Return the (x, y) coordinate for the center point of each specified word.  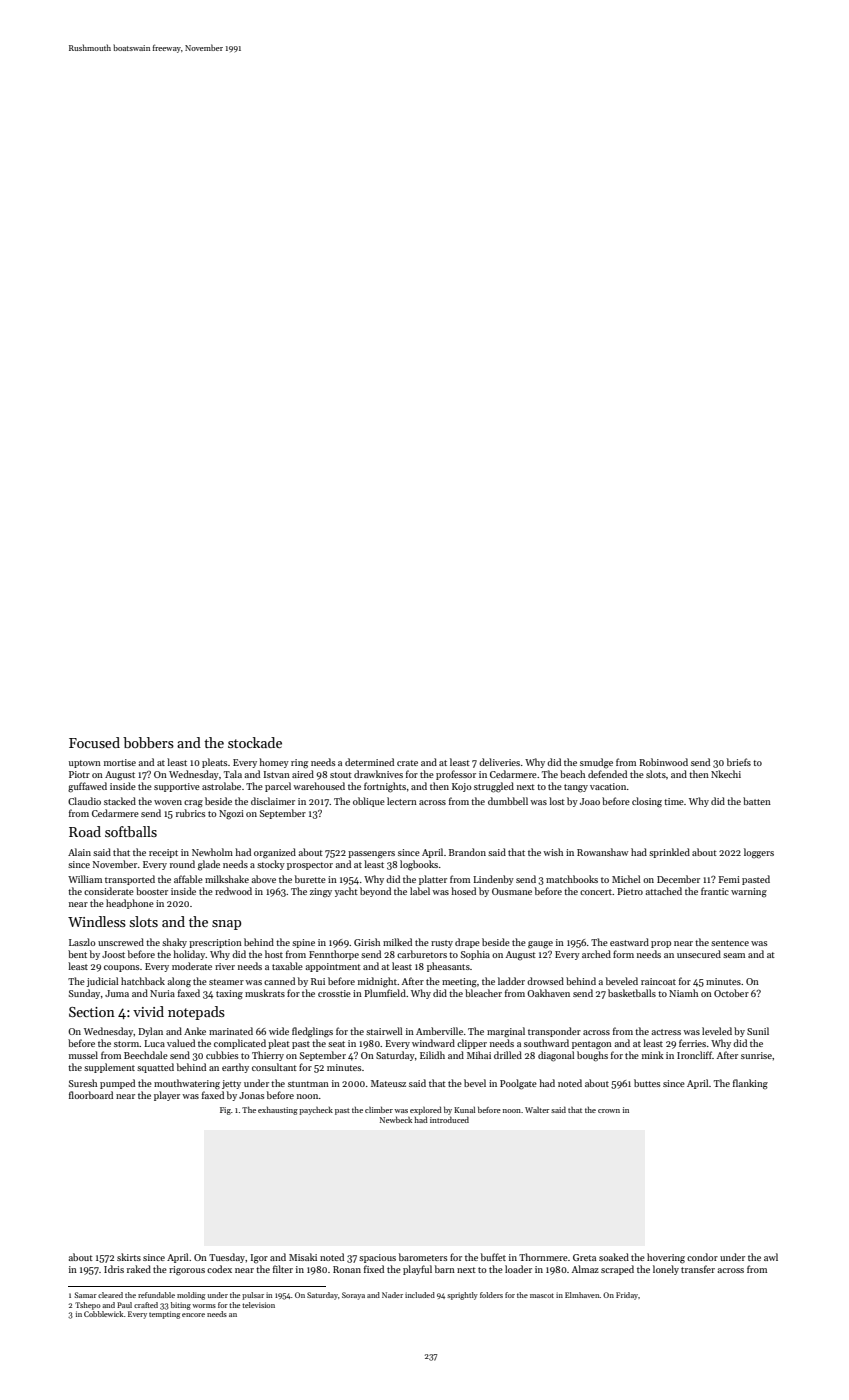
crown (609, 1111)
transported (130, 880)
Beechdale (146, 1055)
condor (702, 1257)
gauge (540, 945)
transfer (698, 1269)
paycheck (316, 1111)
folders (491, 1295)
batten (757, 801)
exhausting (278, 1111)
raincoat (658, 981)
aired (303, 774)
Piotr (79, 774)
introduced (449, 1119)
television (258, 1305)
